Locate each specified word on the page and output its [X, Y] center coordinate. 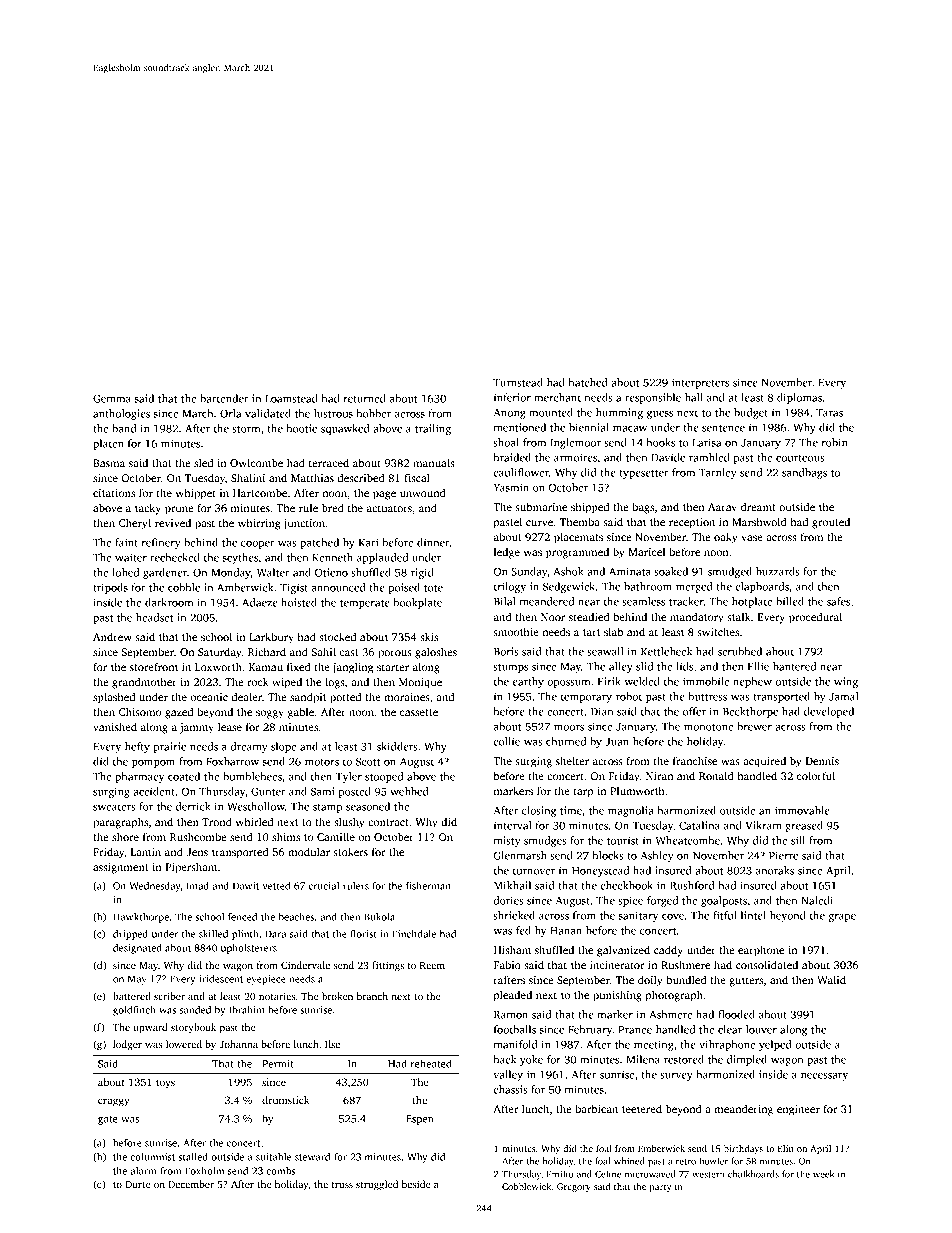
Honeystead [600, 871]
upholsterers [249, 949]
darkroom [169, 602]
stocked [337, 636]
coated [184, 776]
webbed [409, 791]
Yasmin [511, 487]
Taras [829, 413]
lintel [753, 915]
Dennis [822, 761]
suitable [274, 1157]
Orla [231, 413]
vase [752, 538]
